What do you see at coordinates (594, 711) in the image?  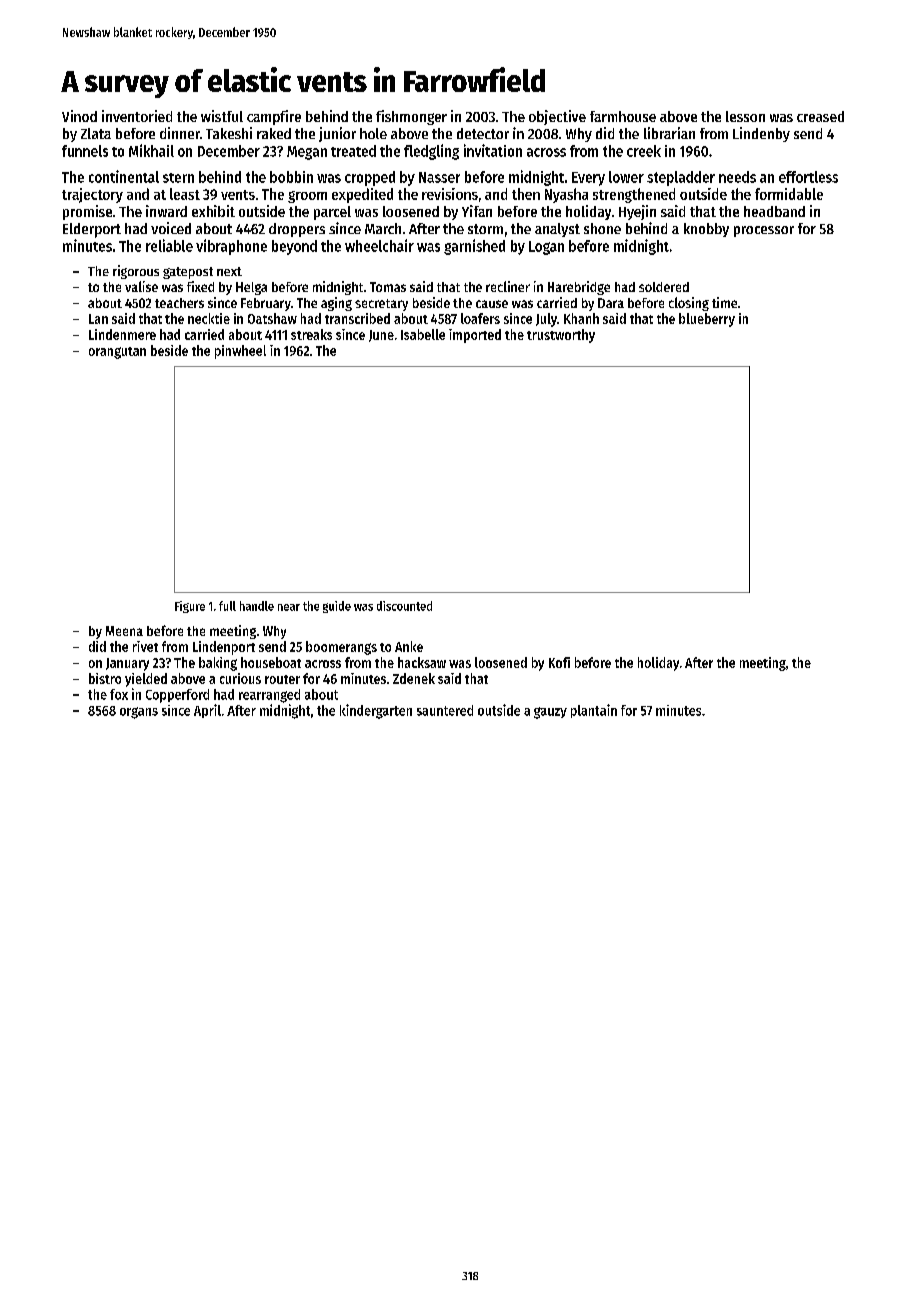 I see `plantain` at bounding box center [594, 711].
